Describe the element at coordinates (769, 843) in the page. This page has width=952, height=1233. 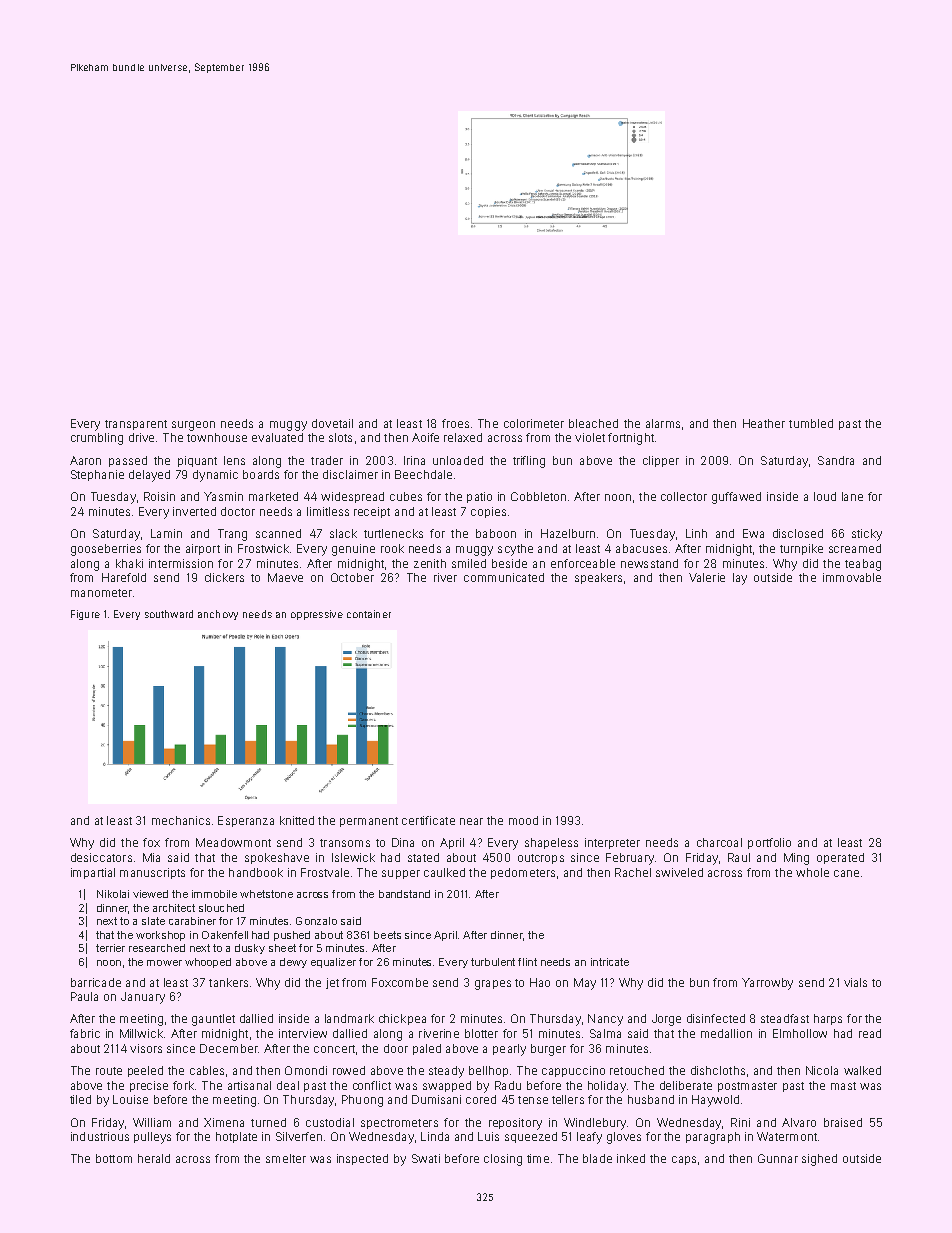
I see `portfolio` at that location.
